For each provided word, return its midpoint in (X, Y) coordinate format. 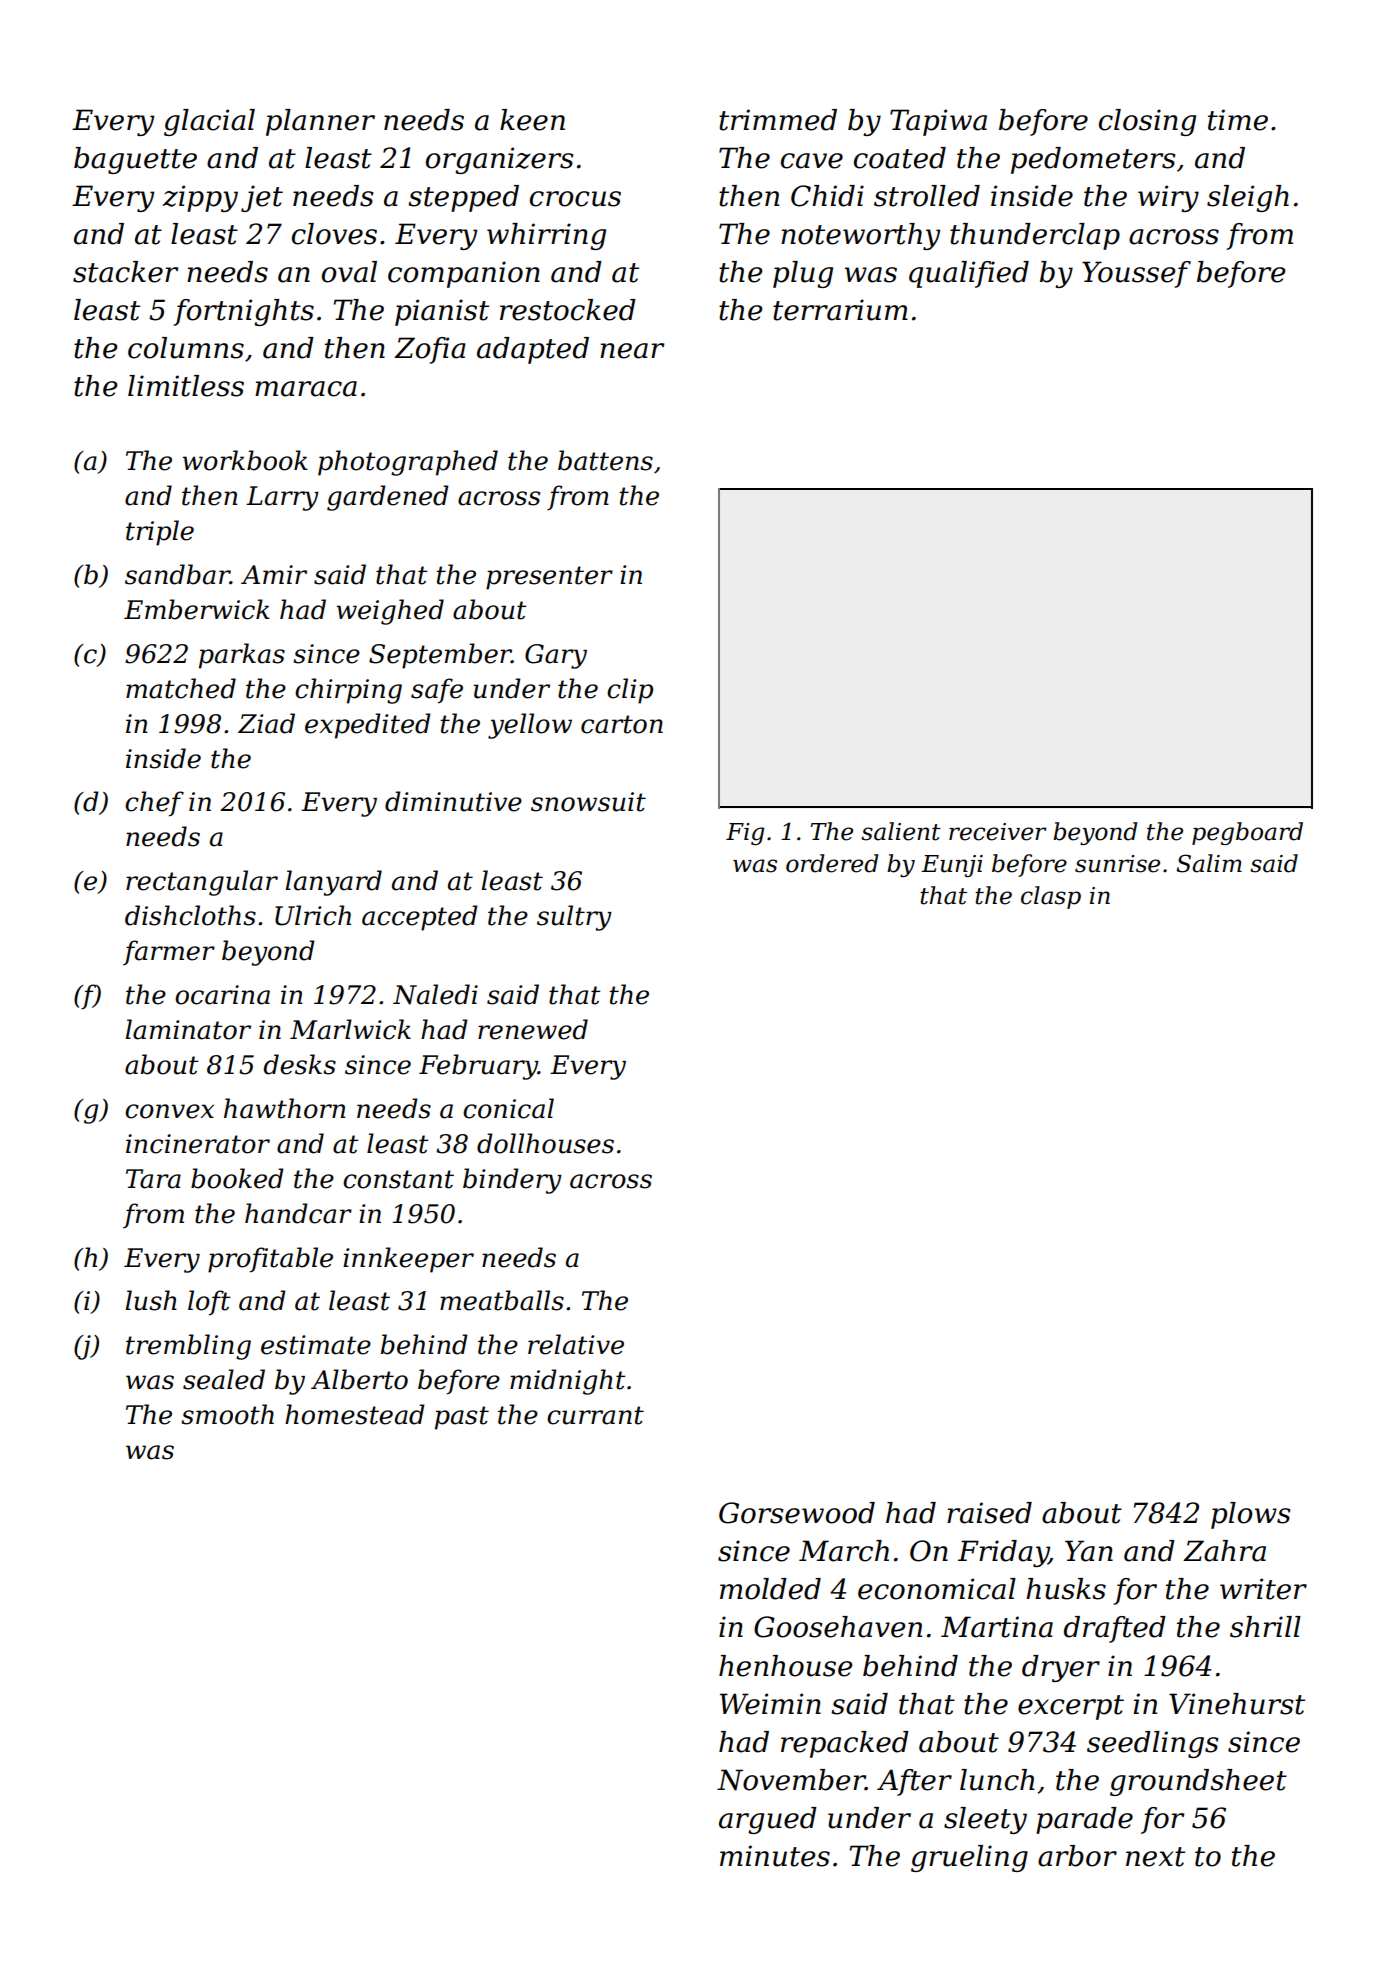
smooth (227, 1414)
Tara (153, 1179)
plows (1250, 1515)
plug (803, 274)
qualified (969, 274)
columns (186, 348)
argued (768, 1820)
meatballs (502, 1300)
